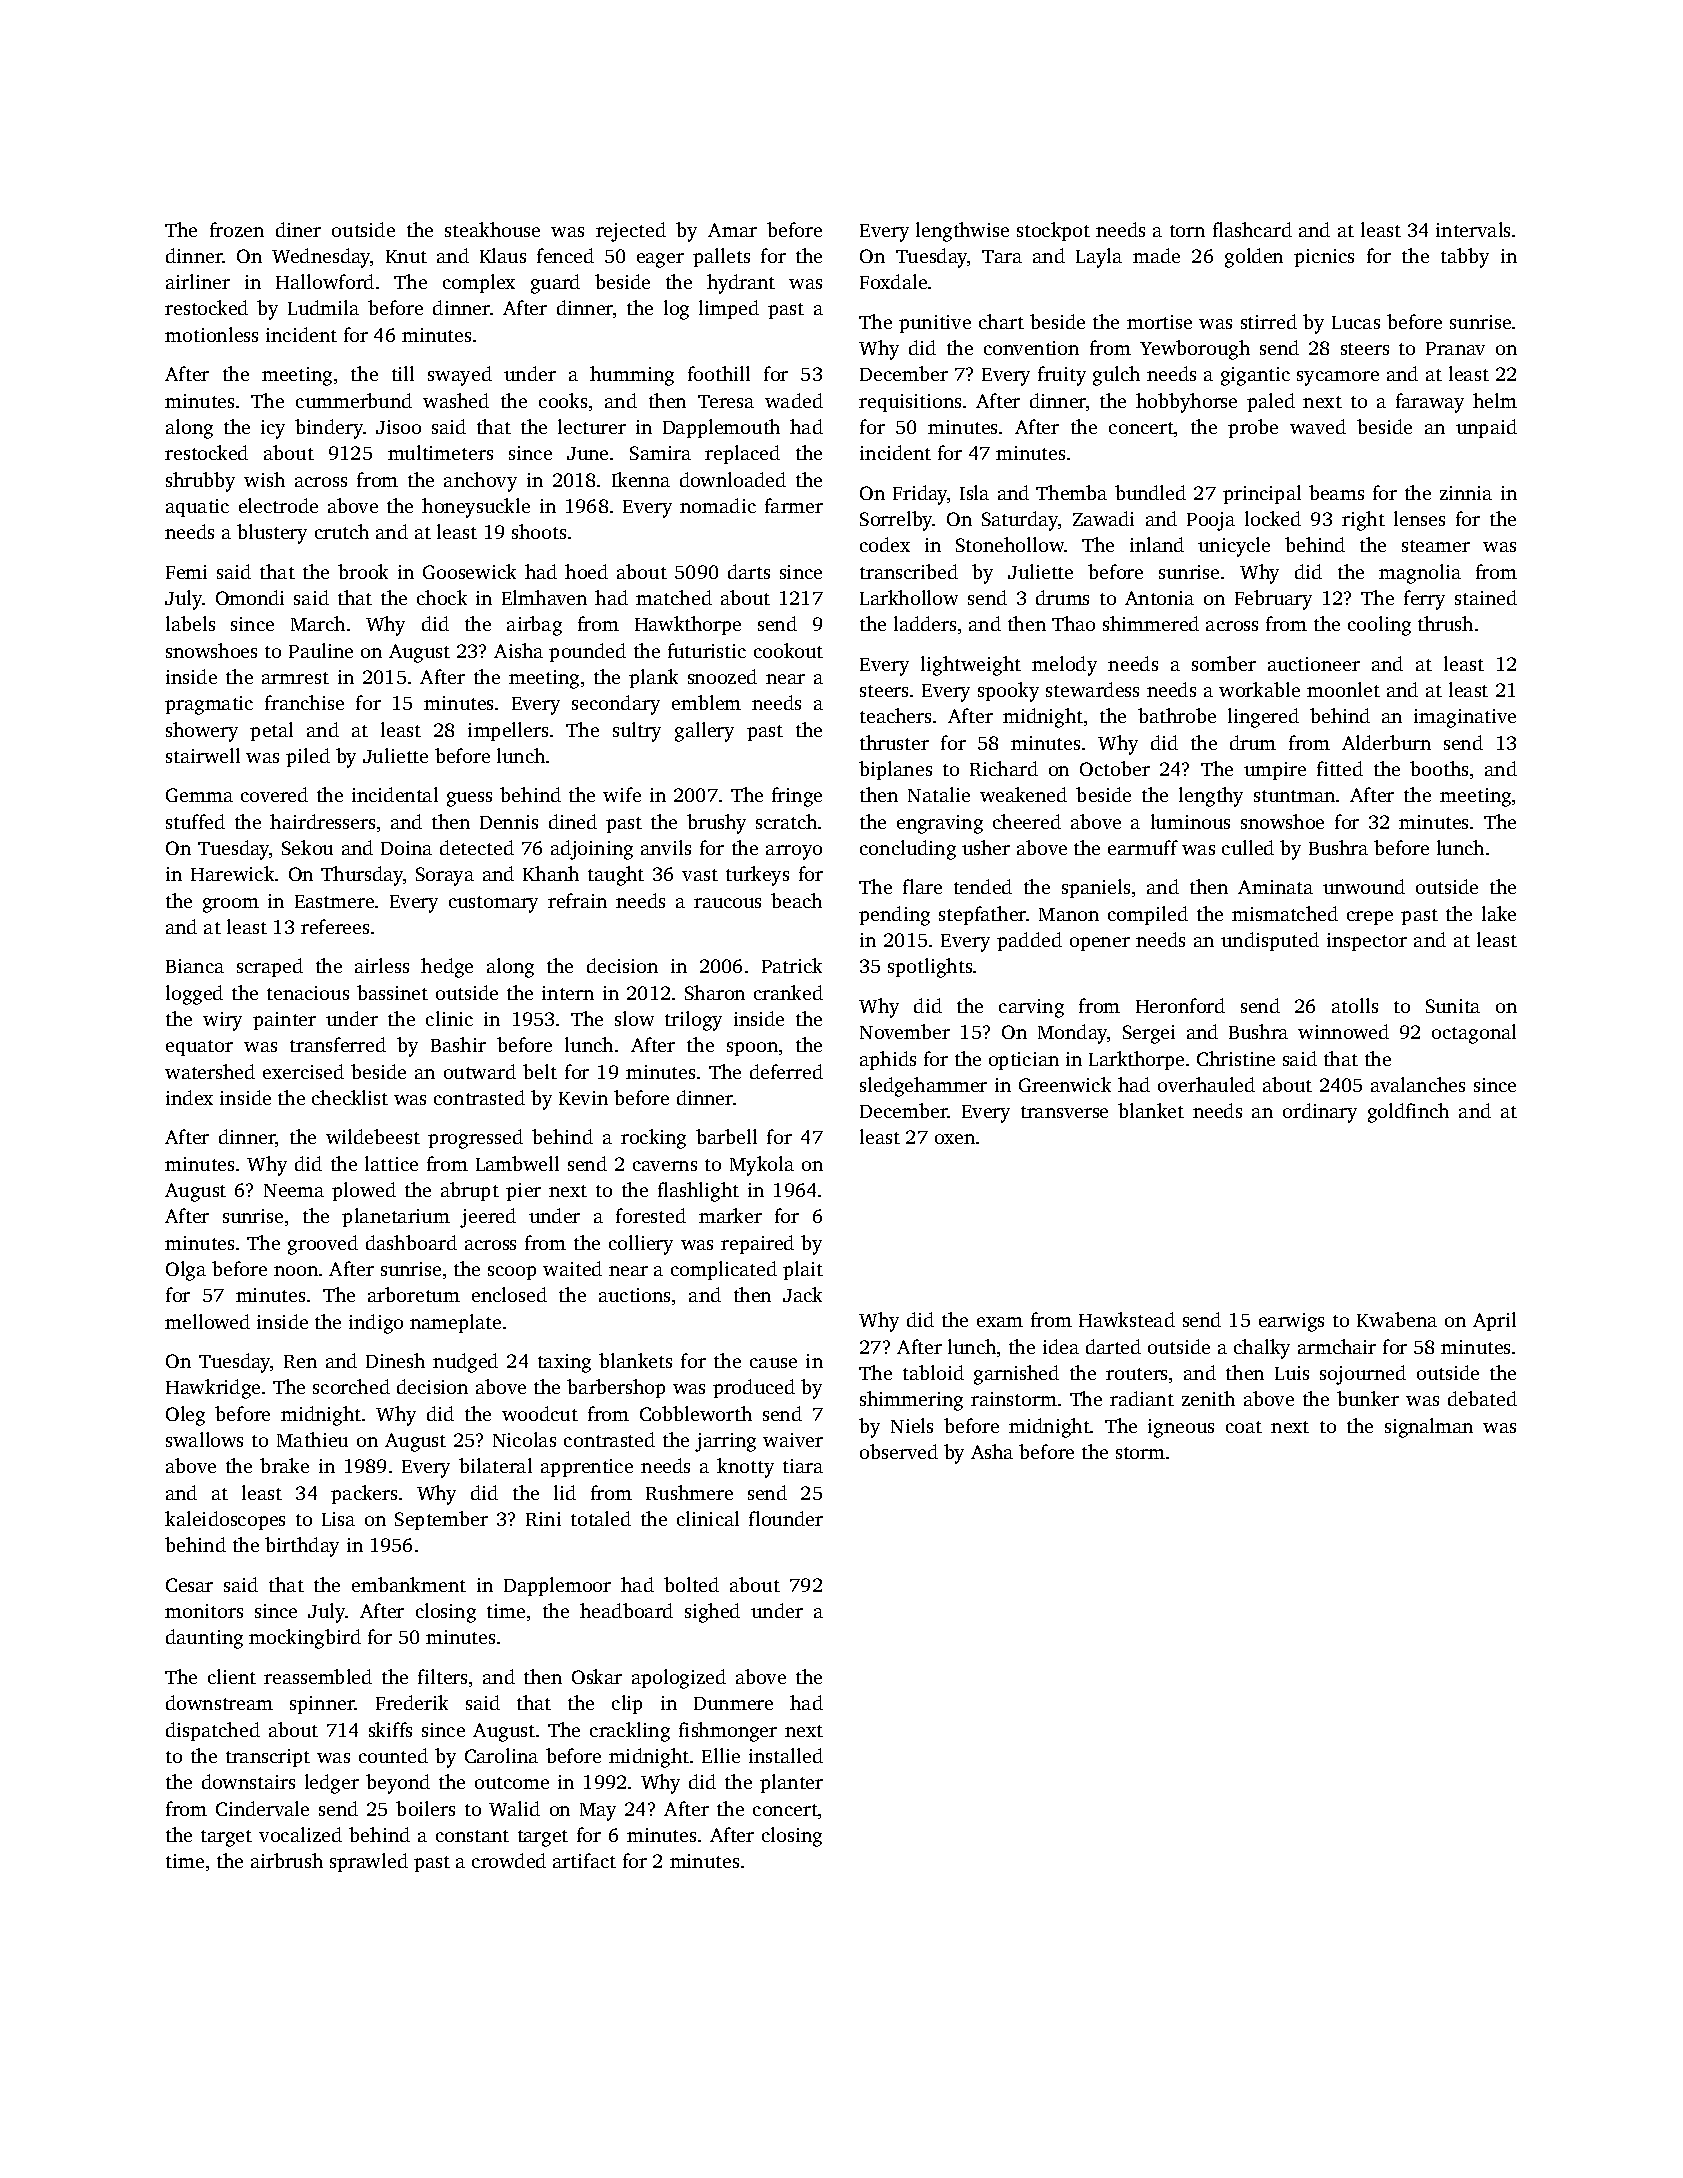  Describe the element at coordinates (1408, 1113) in the screenshot. I see `goldfinch` at that location.
